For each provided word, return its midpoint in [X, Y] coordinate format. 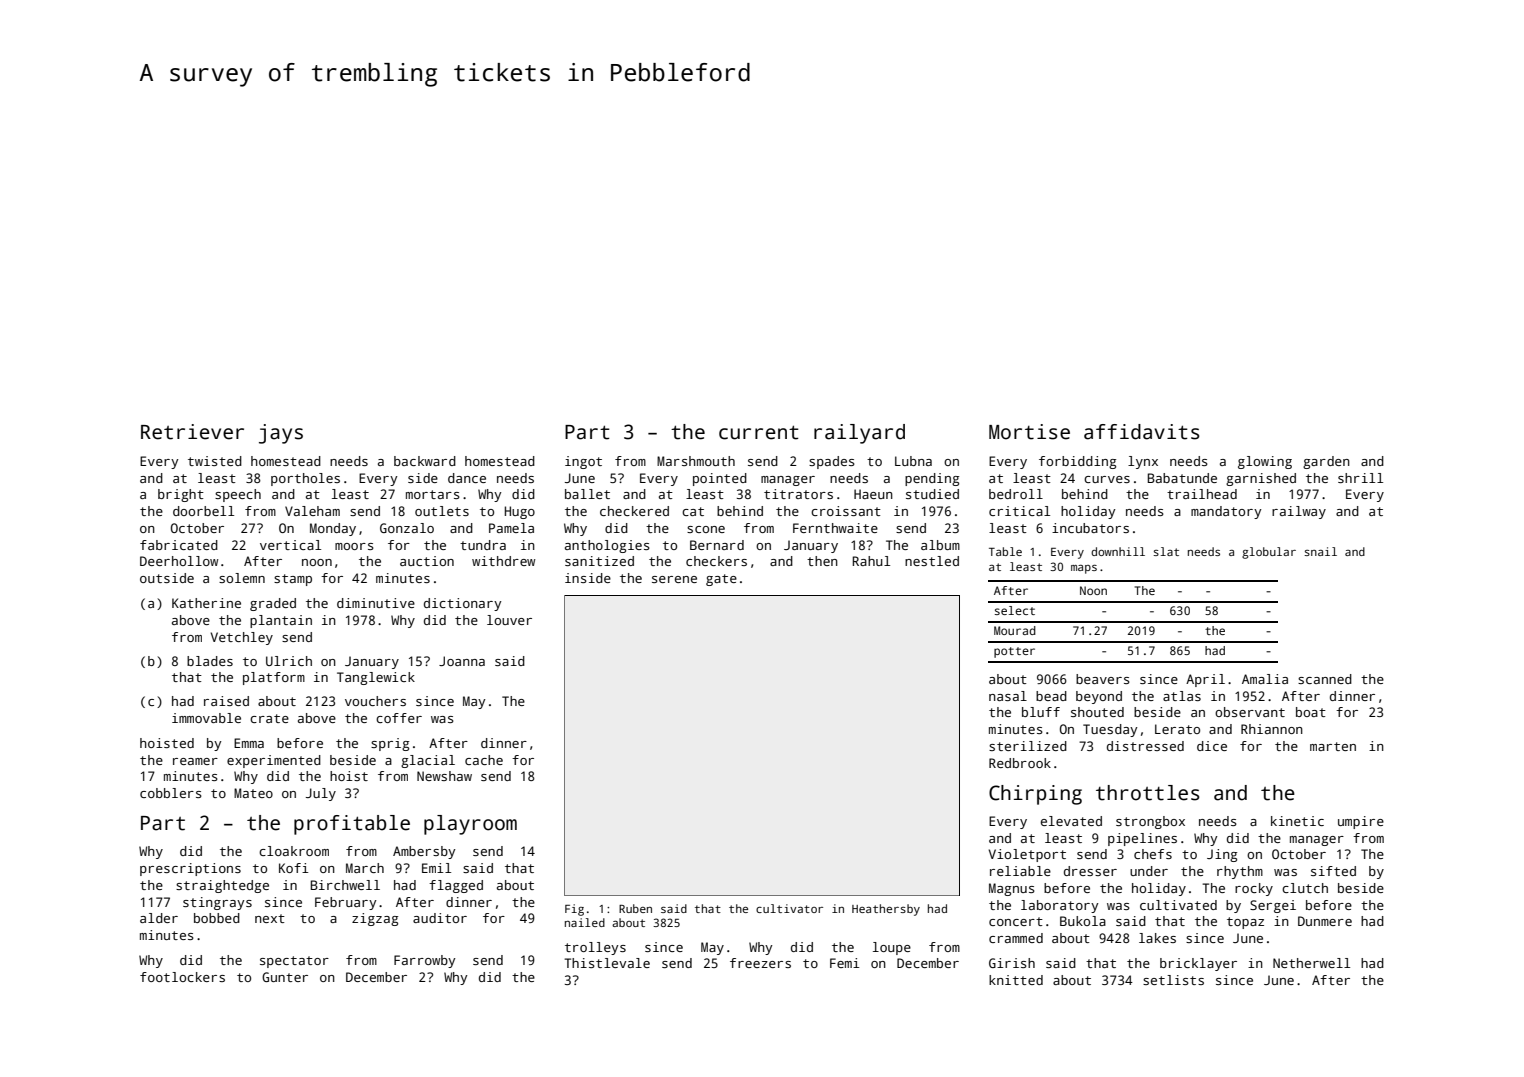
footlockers [182, 977]
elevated [1071, 821]
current [759, 433]
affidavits [1142, 432]
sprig [390, 744]
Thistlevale [607, 963]
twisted [215, 461]
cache [484, 760]
